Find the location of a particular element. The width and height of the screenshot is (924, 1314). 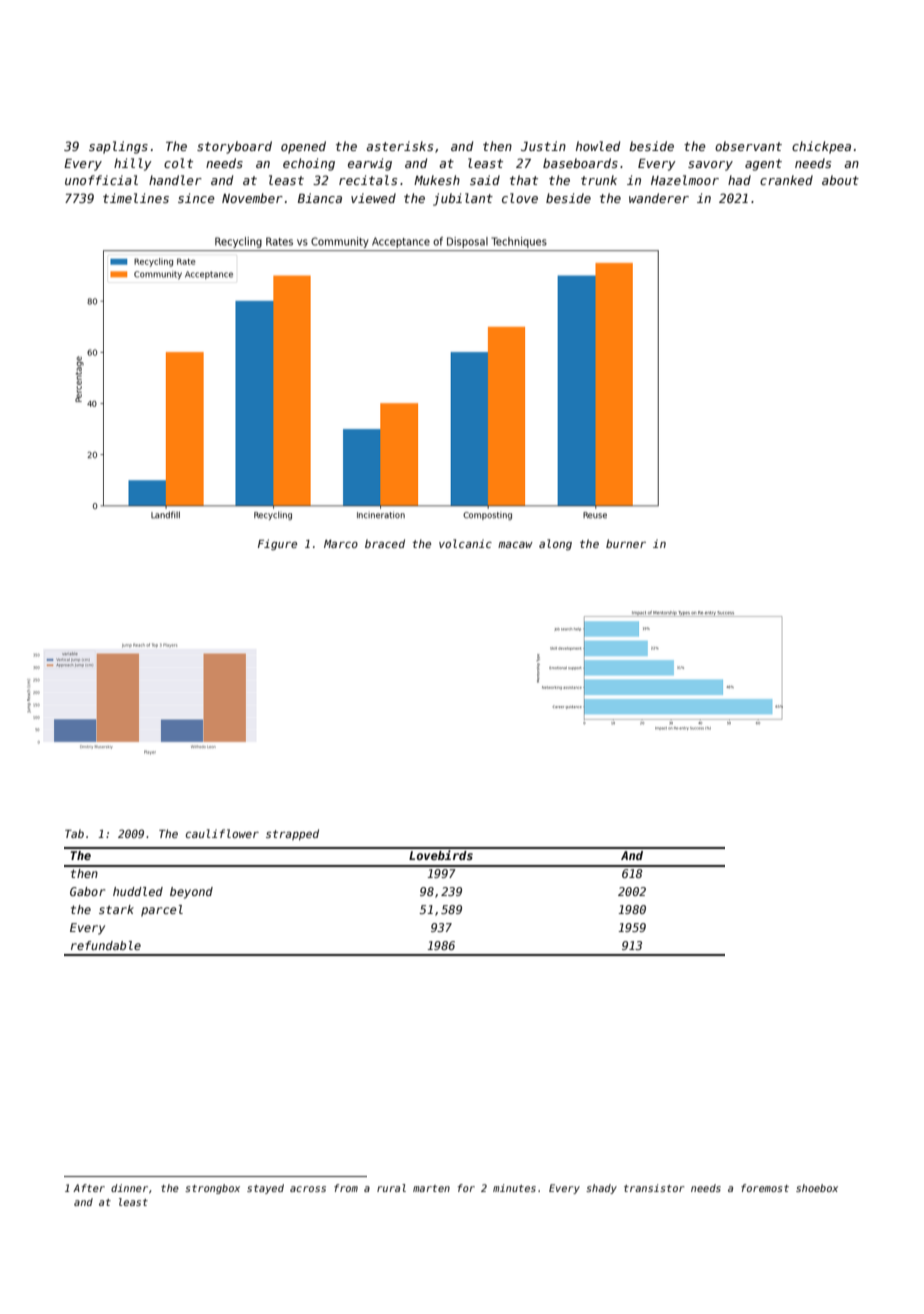

since is located at coordinates (196, 198).
